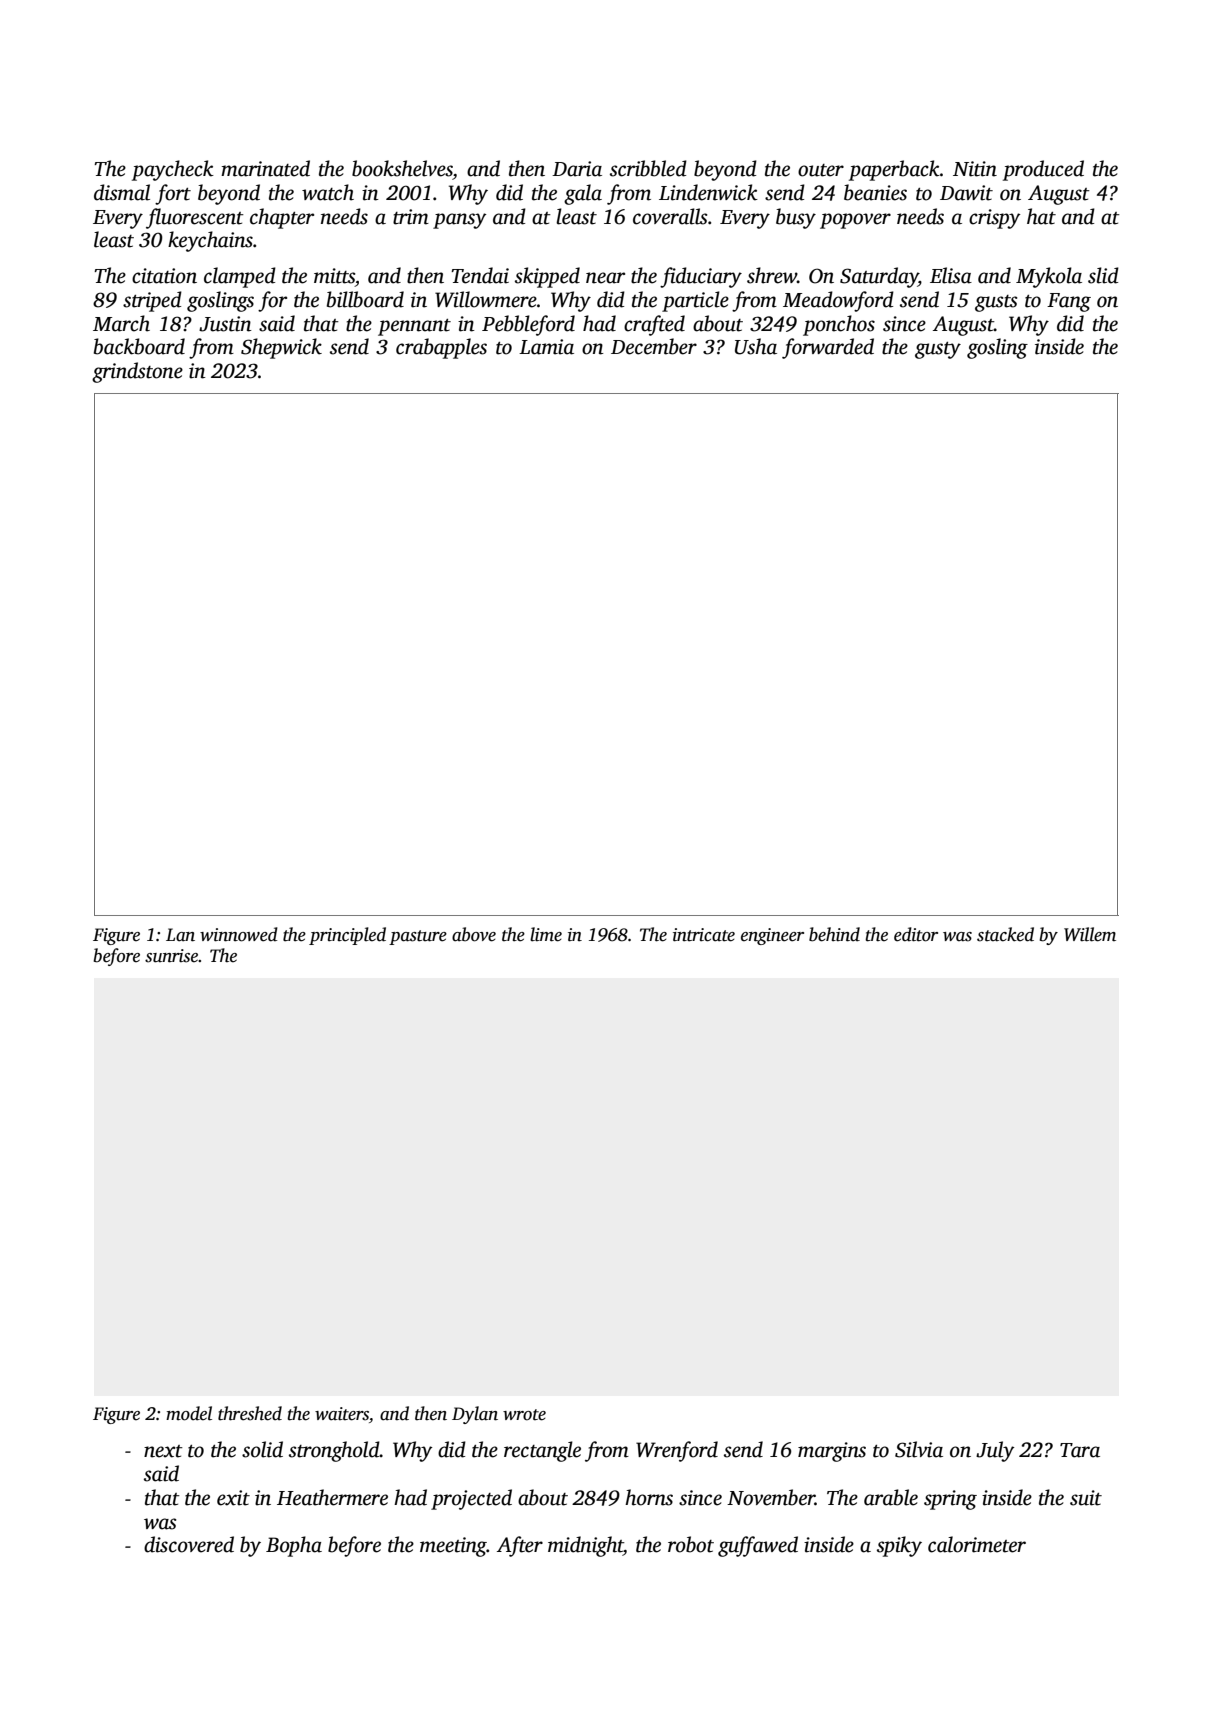 This document has width=1212, height=1714. I want to click on clamped, so click(240, 277).
